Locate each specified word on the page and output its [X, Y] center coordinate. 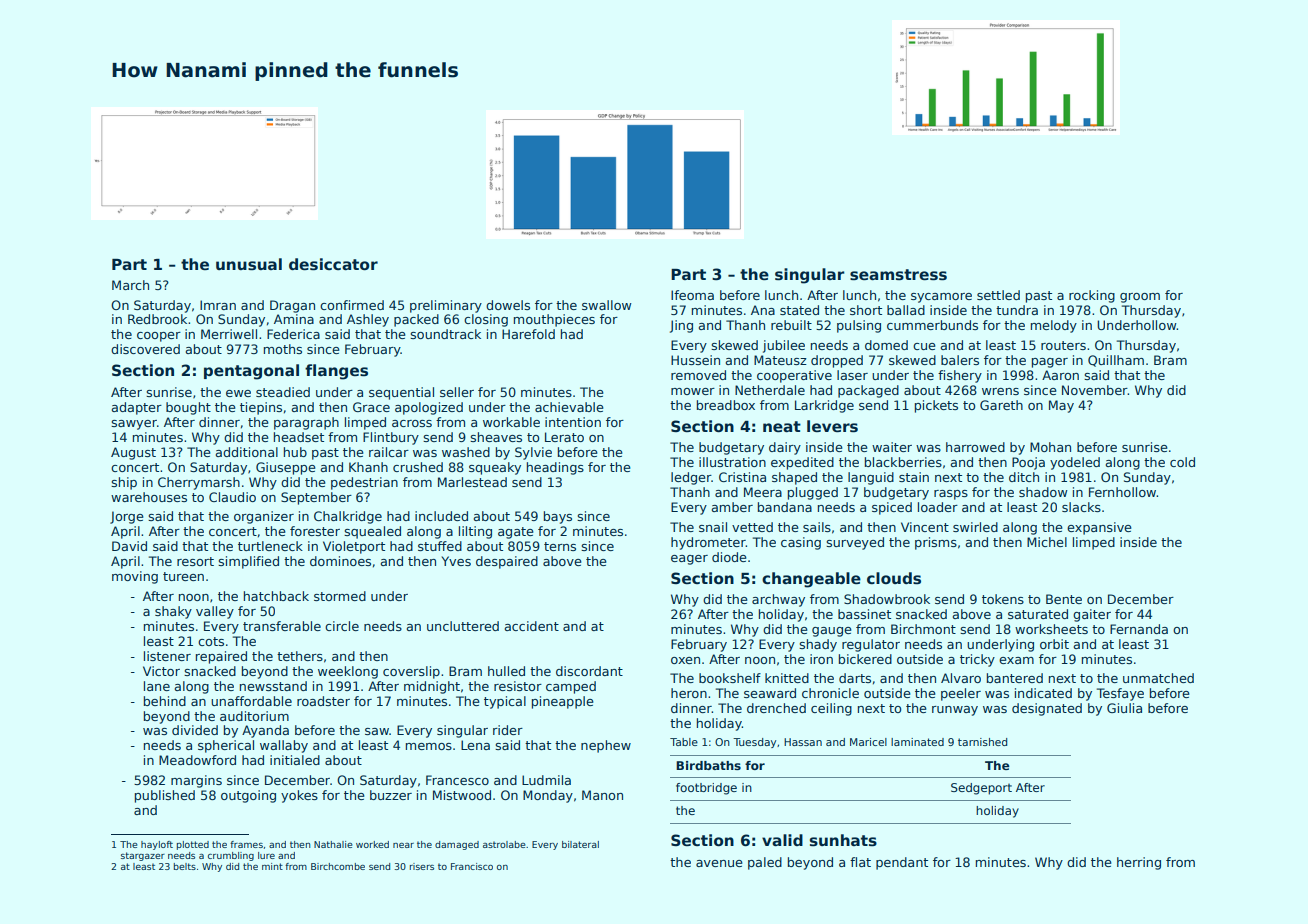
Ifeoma [692, 295]
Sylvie [533, 453]
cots [211, 641]
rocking [1092, 296]
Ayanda [265, 731]
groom [1140, 298]
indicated [1043, 693]
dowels [508, 305]
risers [422, 866]
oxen [685, 660]
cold [1182, 462]
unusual [249, 264]
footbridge [706, 789]
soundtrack [445, 334]
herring [1139, 863]
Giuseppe [286, 468]
